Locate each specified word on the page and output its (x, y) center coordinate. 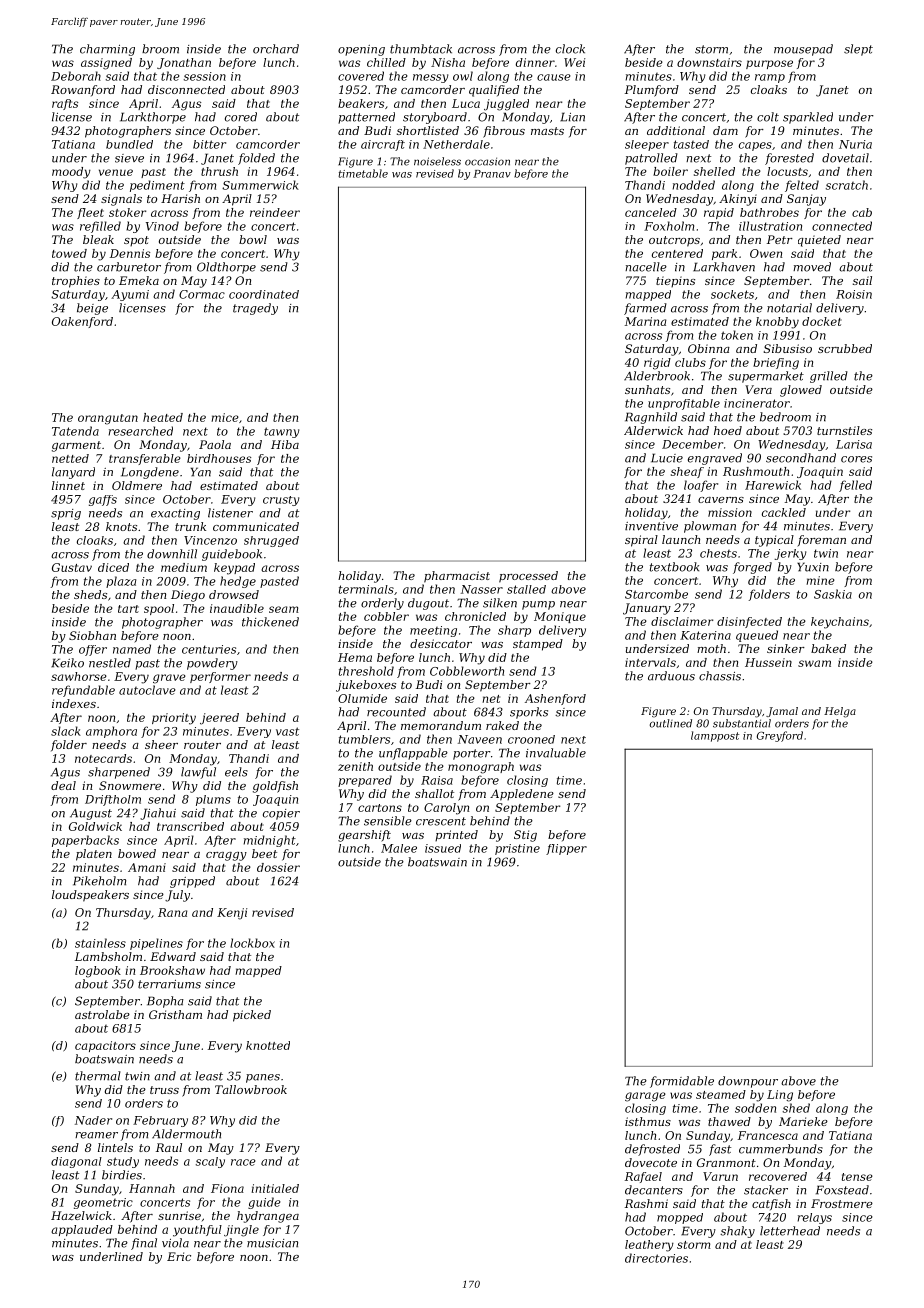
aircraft (383, 145)
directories (656, 1258)
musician (272, 1243)
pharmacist (457, 577)
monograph (481, 768)
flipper (566, 849)
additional (676, 130)
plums (213, 800)
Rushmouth (756, 471)
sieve (129, 158)
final (144, 1244)
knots (121, 526)
